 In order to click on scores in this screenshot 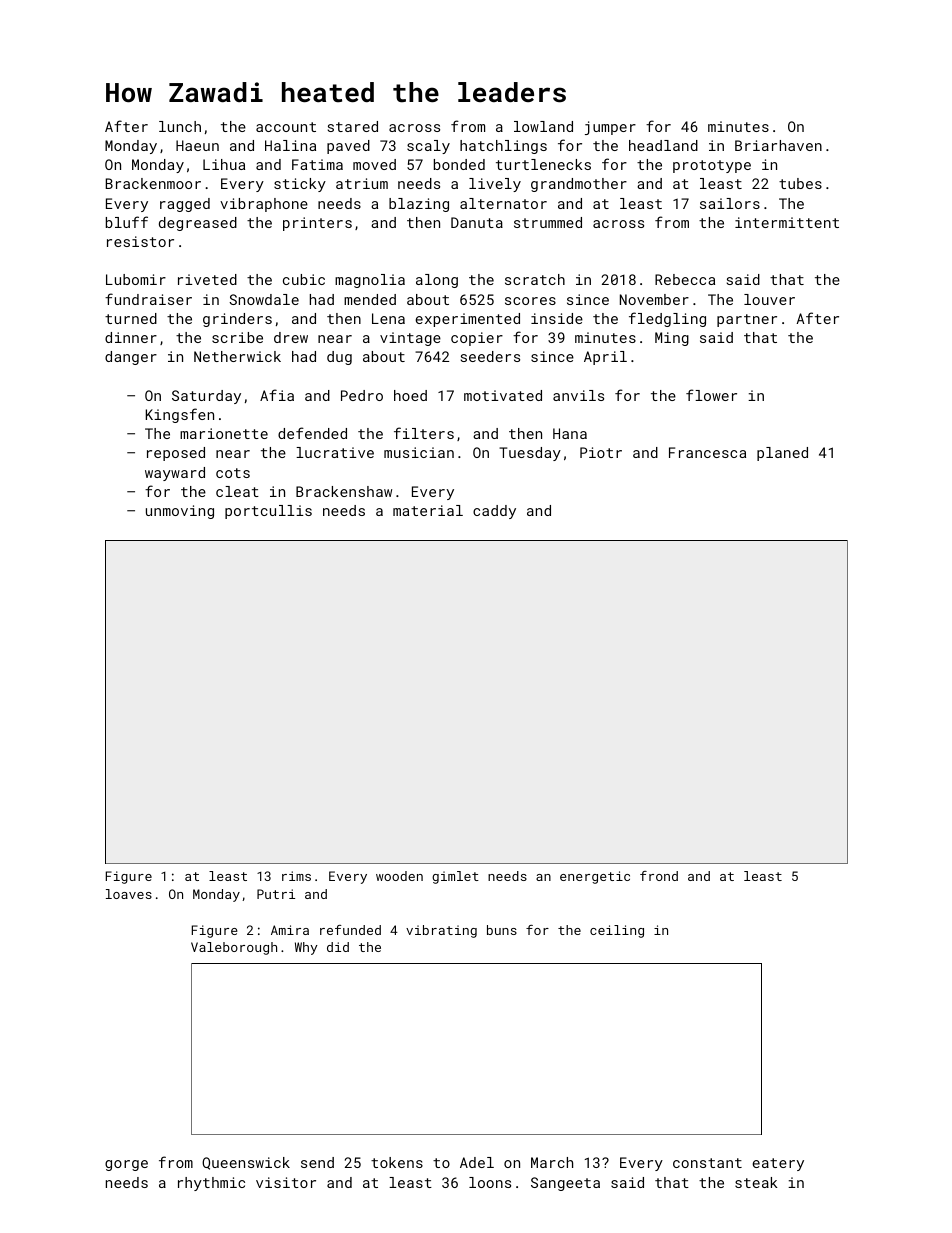, I will do `click(530, 301)`.
